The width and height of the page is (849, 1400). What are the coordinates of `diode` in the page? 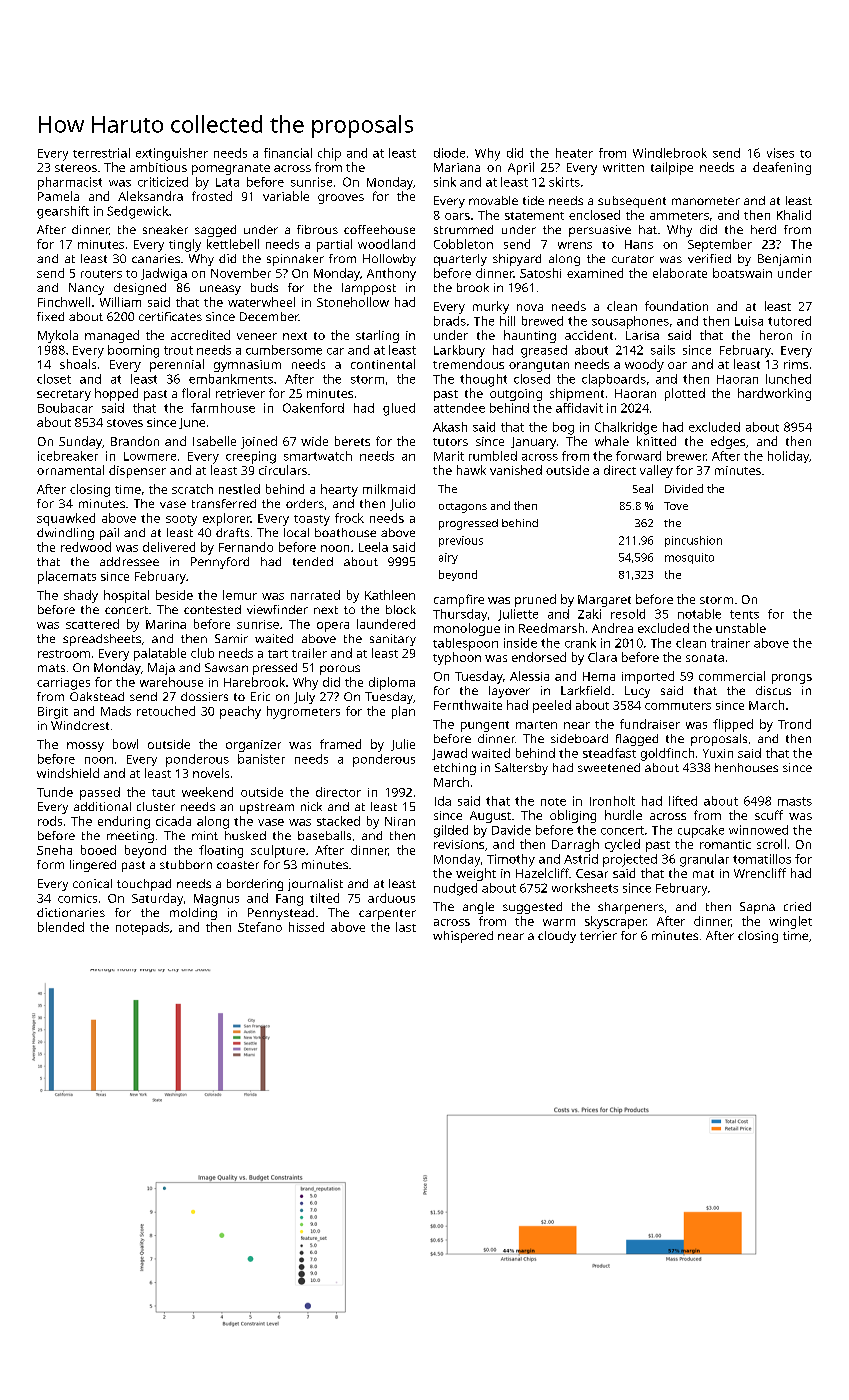 It's located at (449, 153).
